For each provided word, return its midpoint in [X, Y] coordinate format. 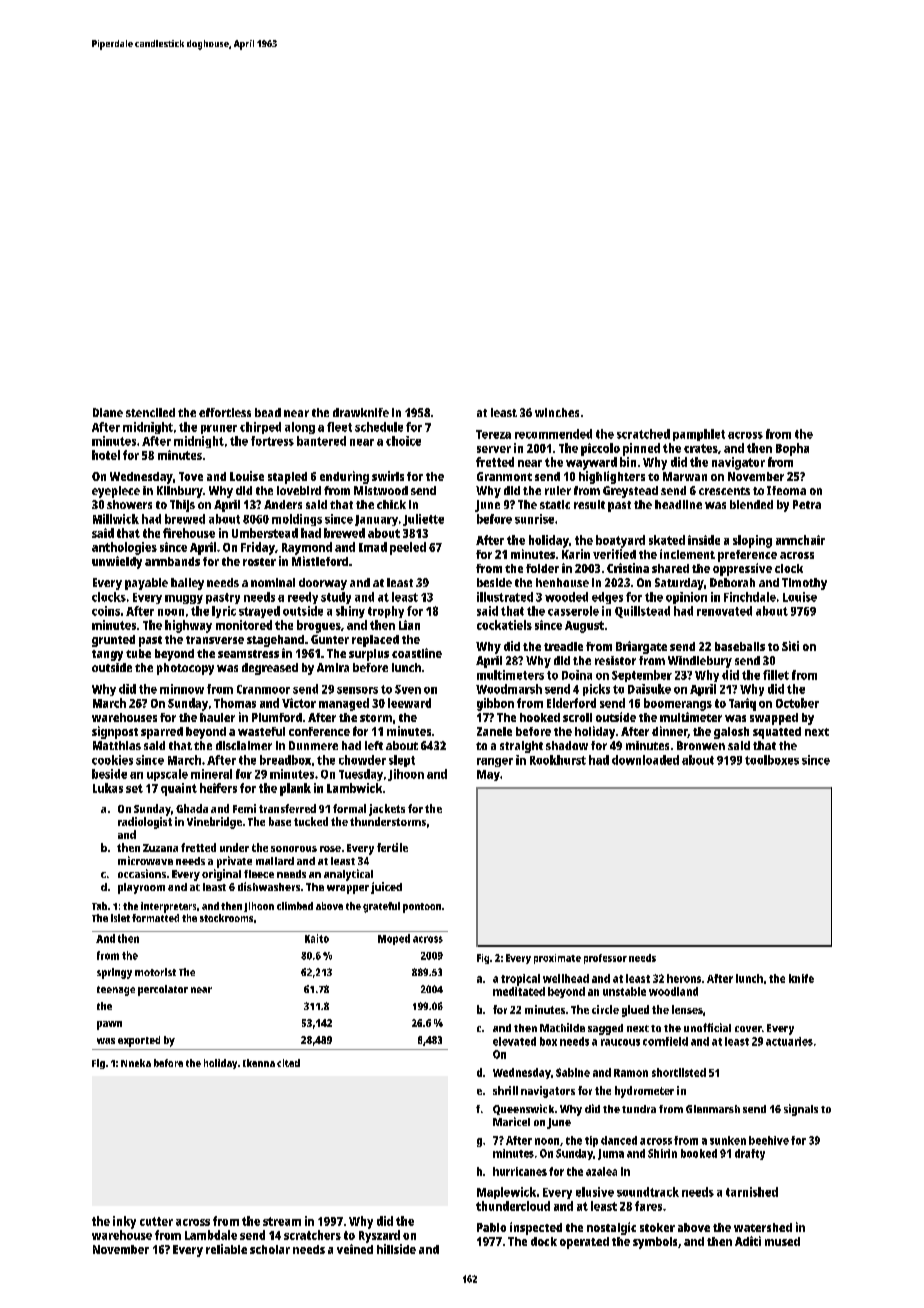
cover [748, 1029]
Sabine [573, 1072]
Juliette [423, 520]
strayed [259, 612]
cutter [156, 1221]
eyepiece [116, 492]
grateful [381, 907]
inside [704, 540]
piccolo [600, 449]
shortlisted [679, 1072]
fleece [259, 874]
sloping [752, 541]
